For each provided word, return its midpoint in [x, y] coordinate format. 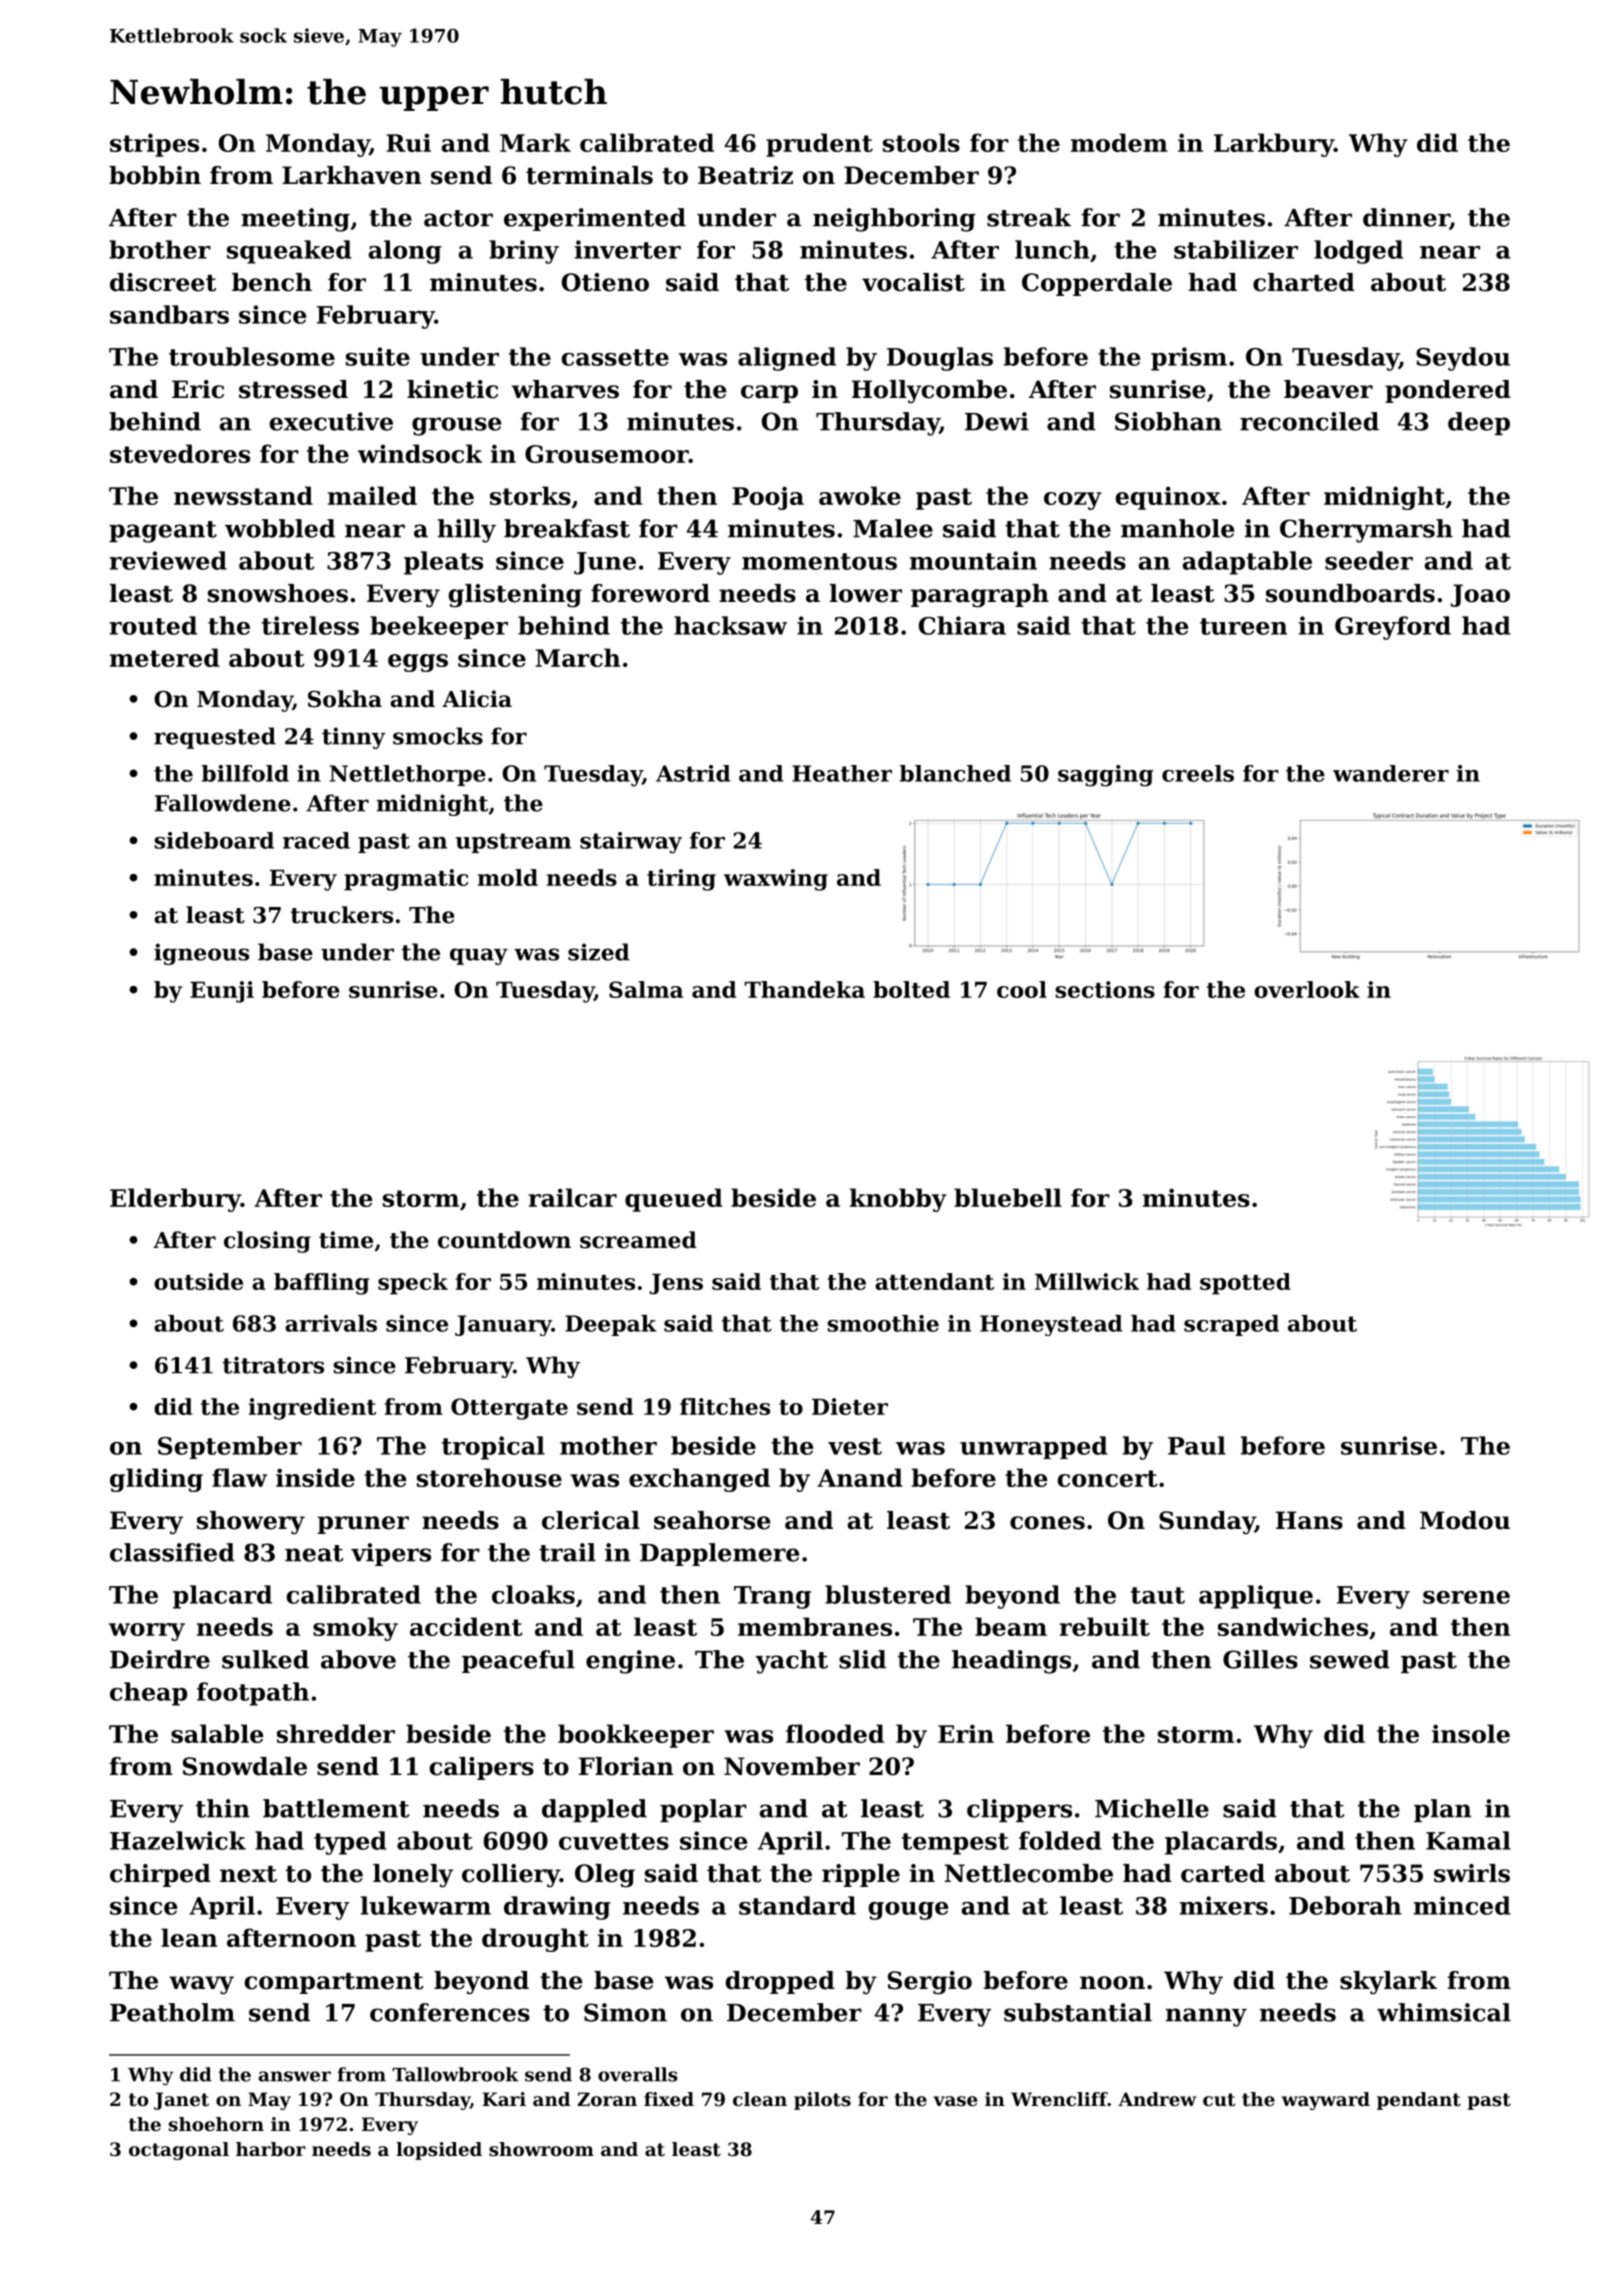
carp [769, 394]
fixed [669, 2099]
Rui [408, 142]
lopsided [439, 2151]
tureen [1243, 626]
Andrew [1157, 2099]
